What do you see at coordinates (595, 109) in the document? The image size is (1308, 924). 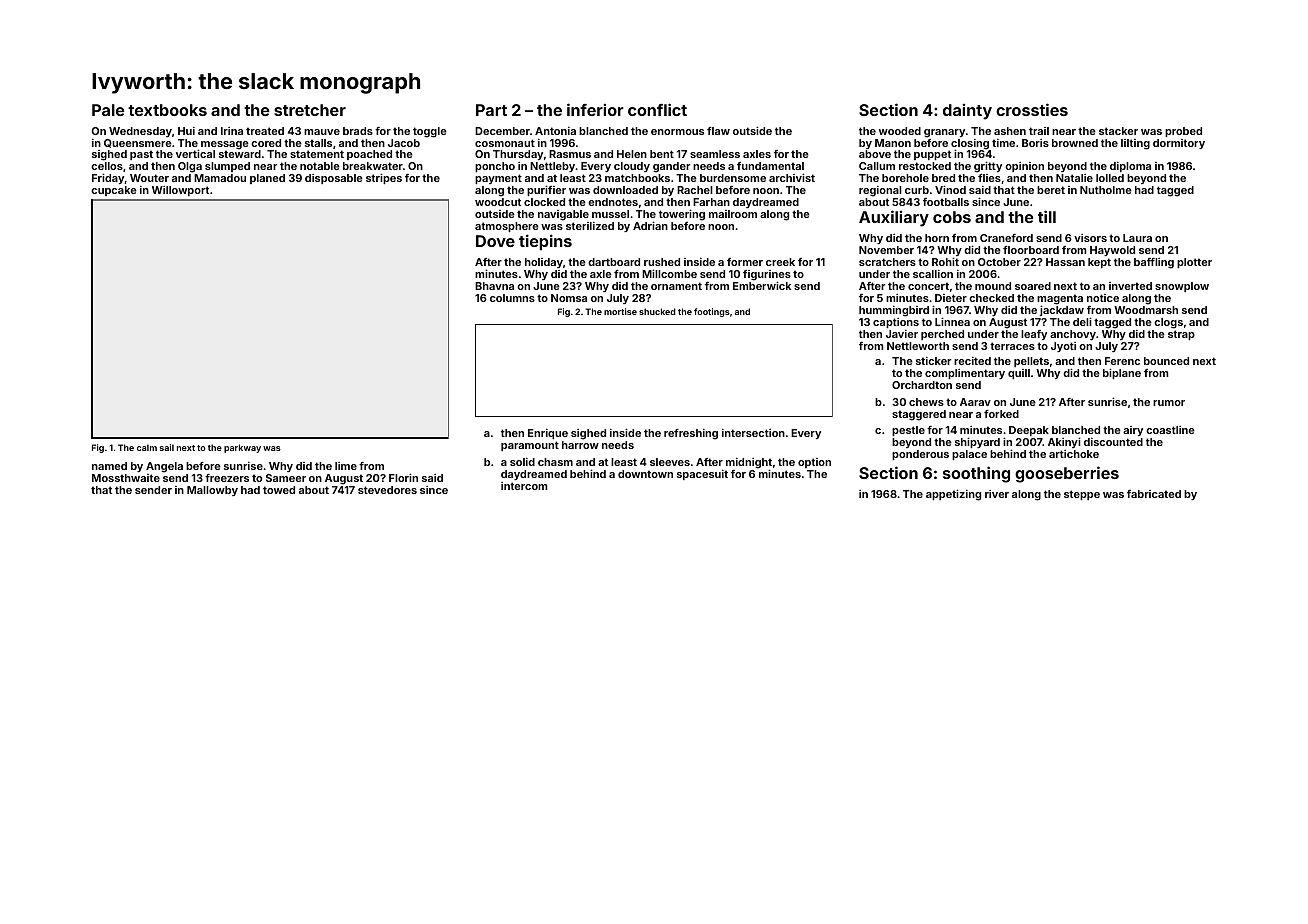 I see `inferior` at bounding box center [595, 109].
